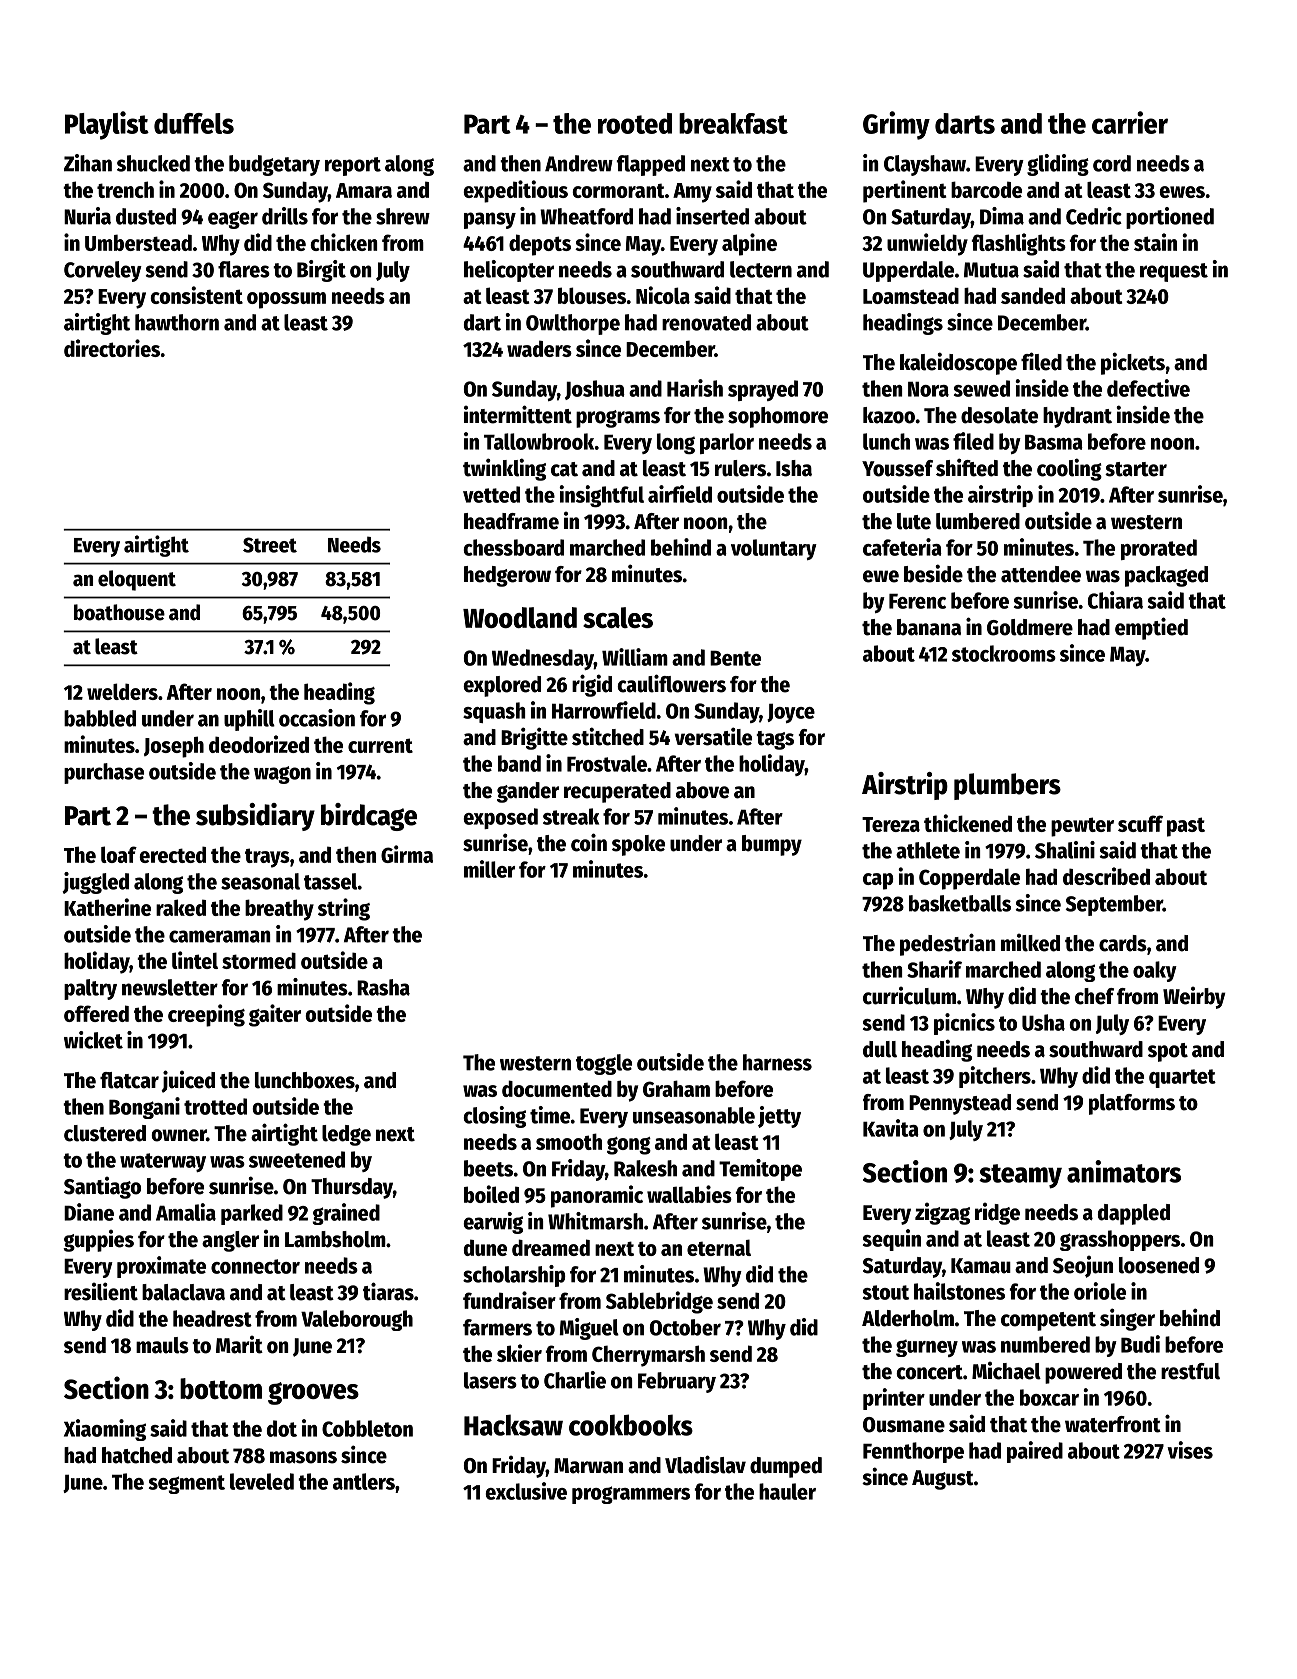 This document has width=1297, height=1679. Describe the element at coordinates (733, 123) in the document. I see `breakfast` at that location.
